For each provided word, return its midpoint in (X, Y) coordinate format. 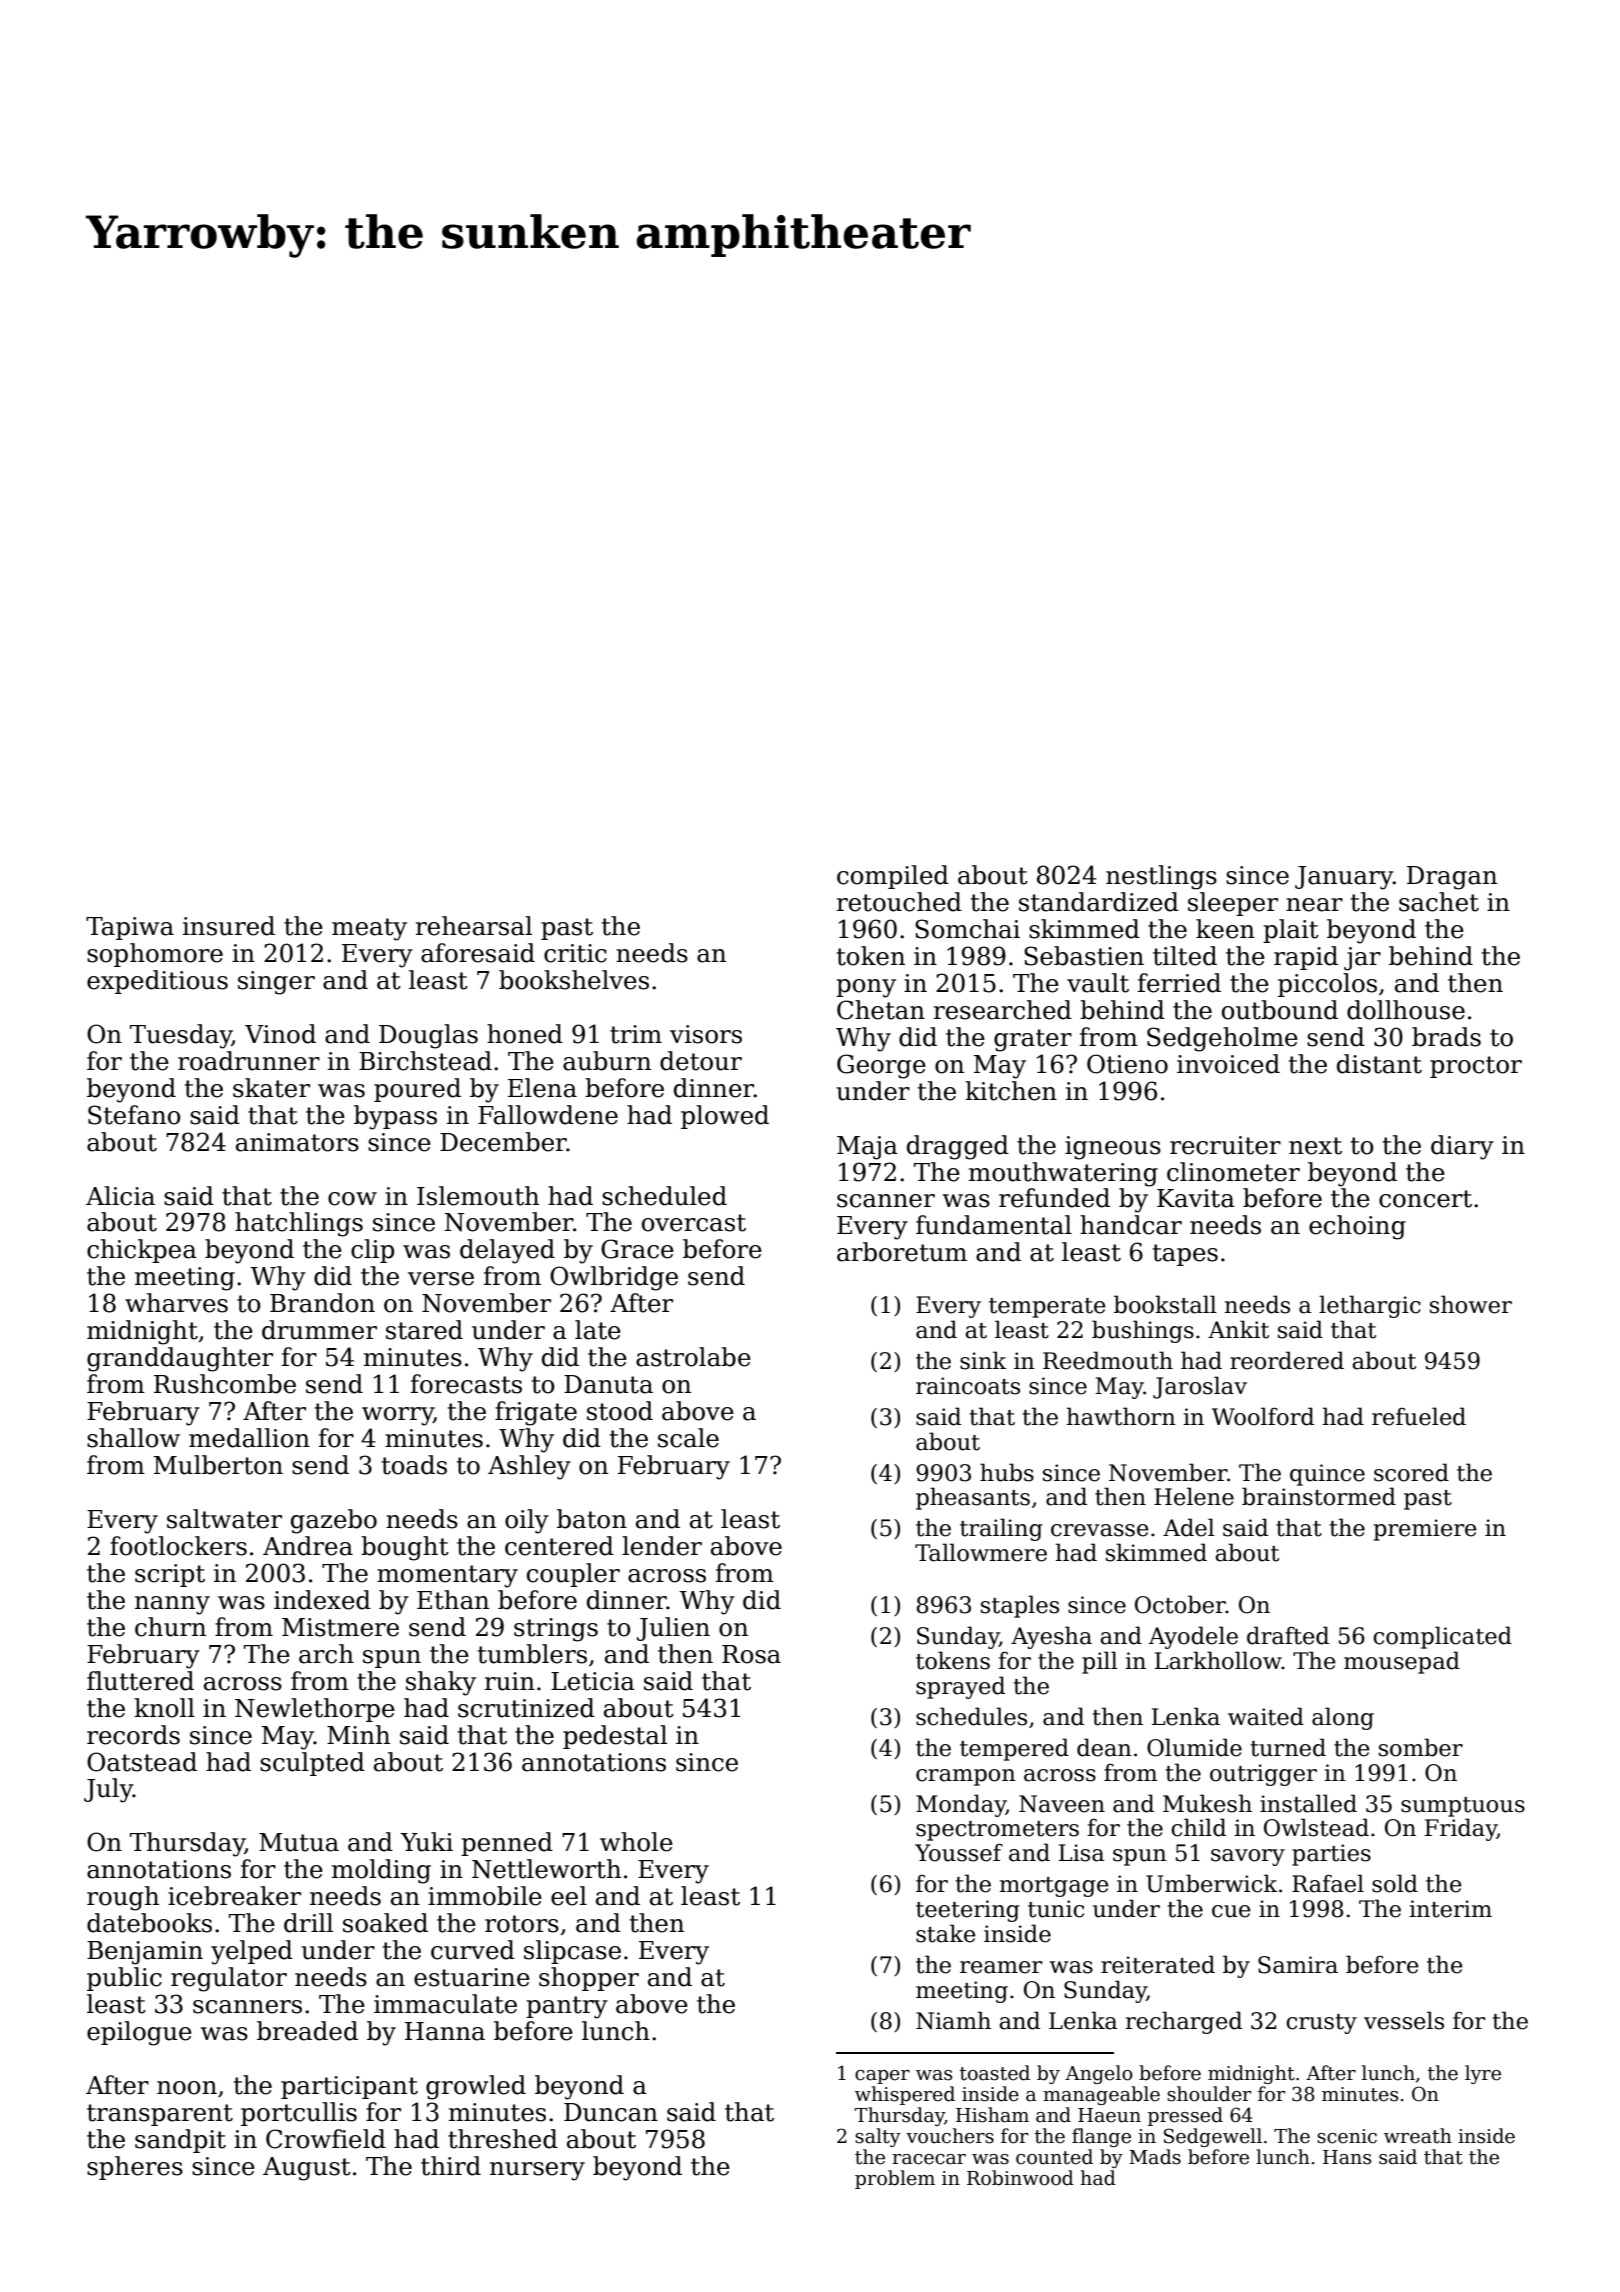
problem (895, 2179)
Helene (1194, 1496)
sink (983, 1360)
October (1180, 1604)
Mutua (299, 1842)
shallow (133, 1438)
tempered (1014, 1749)
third (451, 2166)
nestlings (1161, 877)
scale (688, 1438)
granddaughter (180, 1359)
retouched (899, 902)
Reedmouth (1108, 1360)
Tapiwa (130, 928)
